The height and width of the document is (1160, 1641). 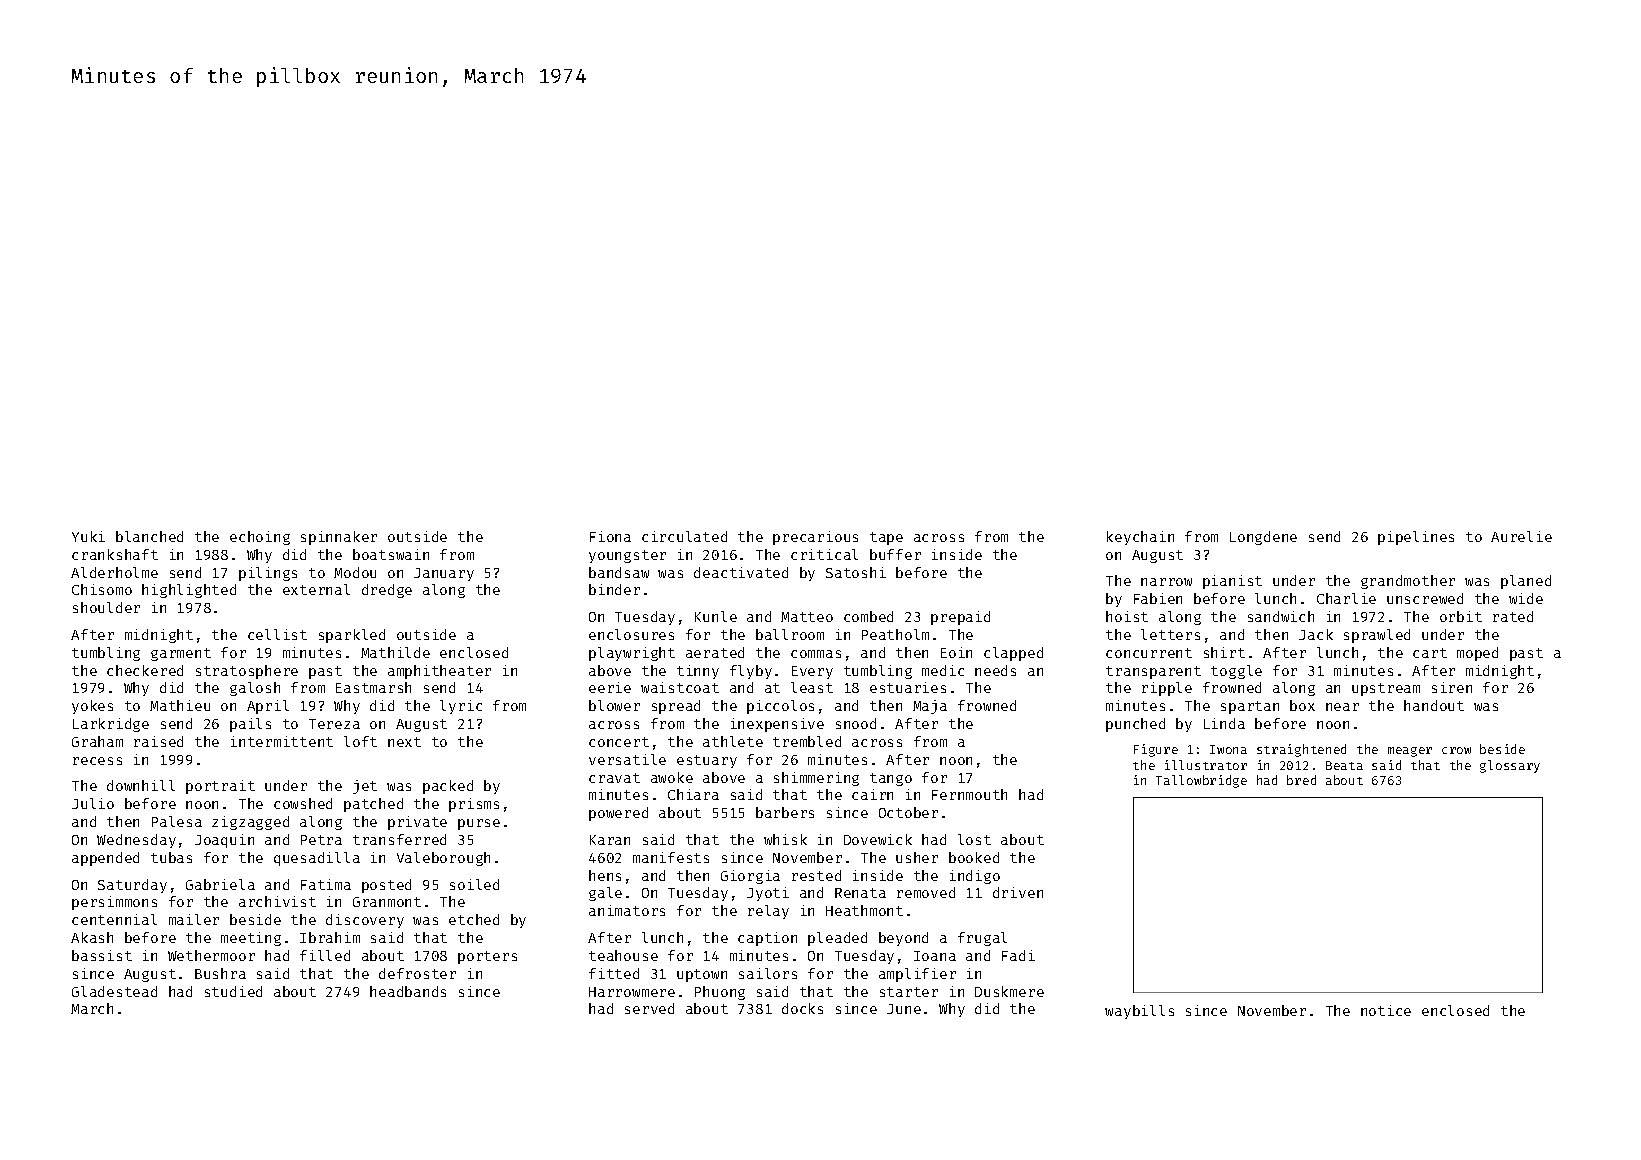 I want to click on usher, so click(x=917, y=857).
